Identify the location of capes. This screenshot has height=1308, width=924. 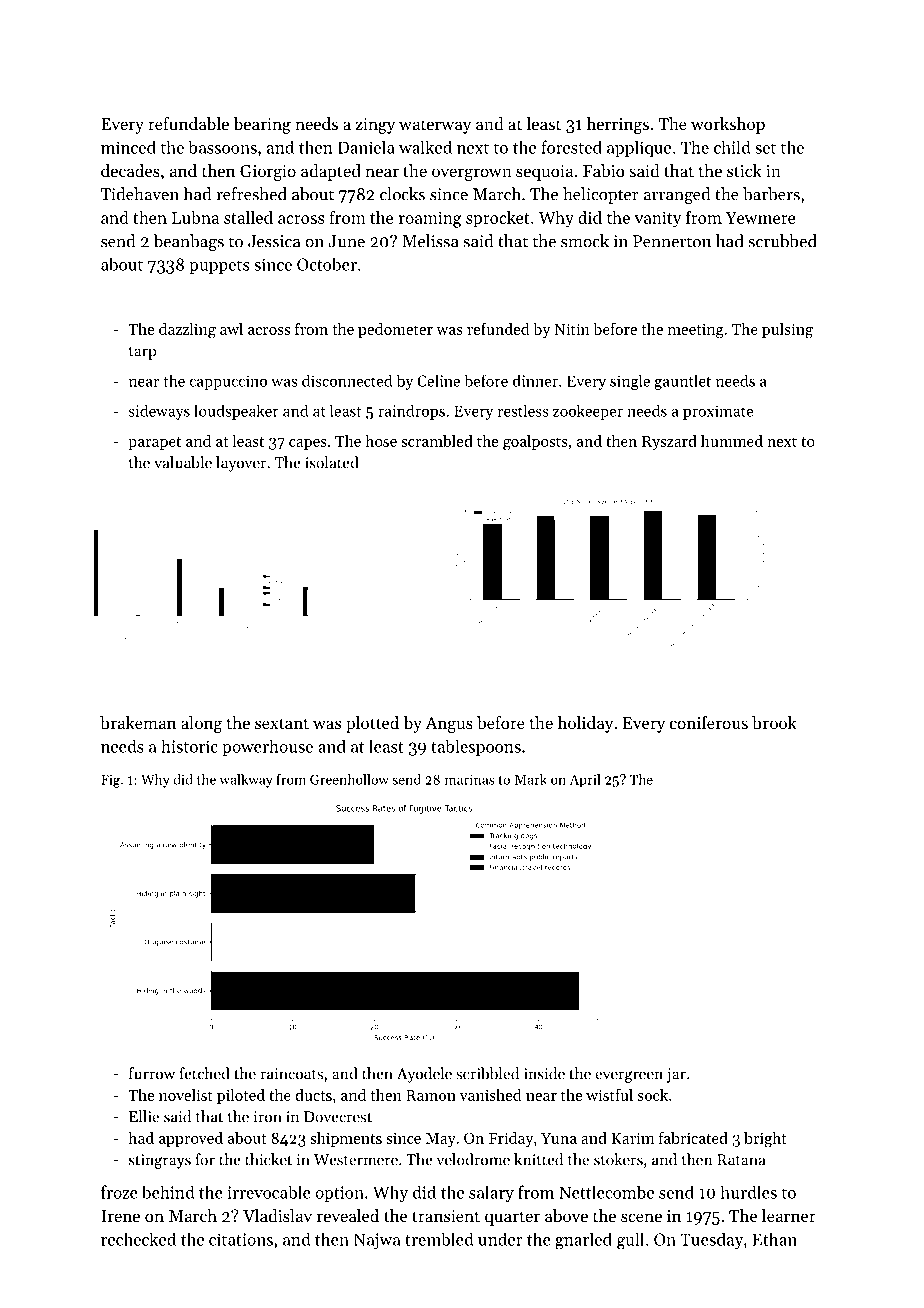
(308, 444).
